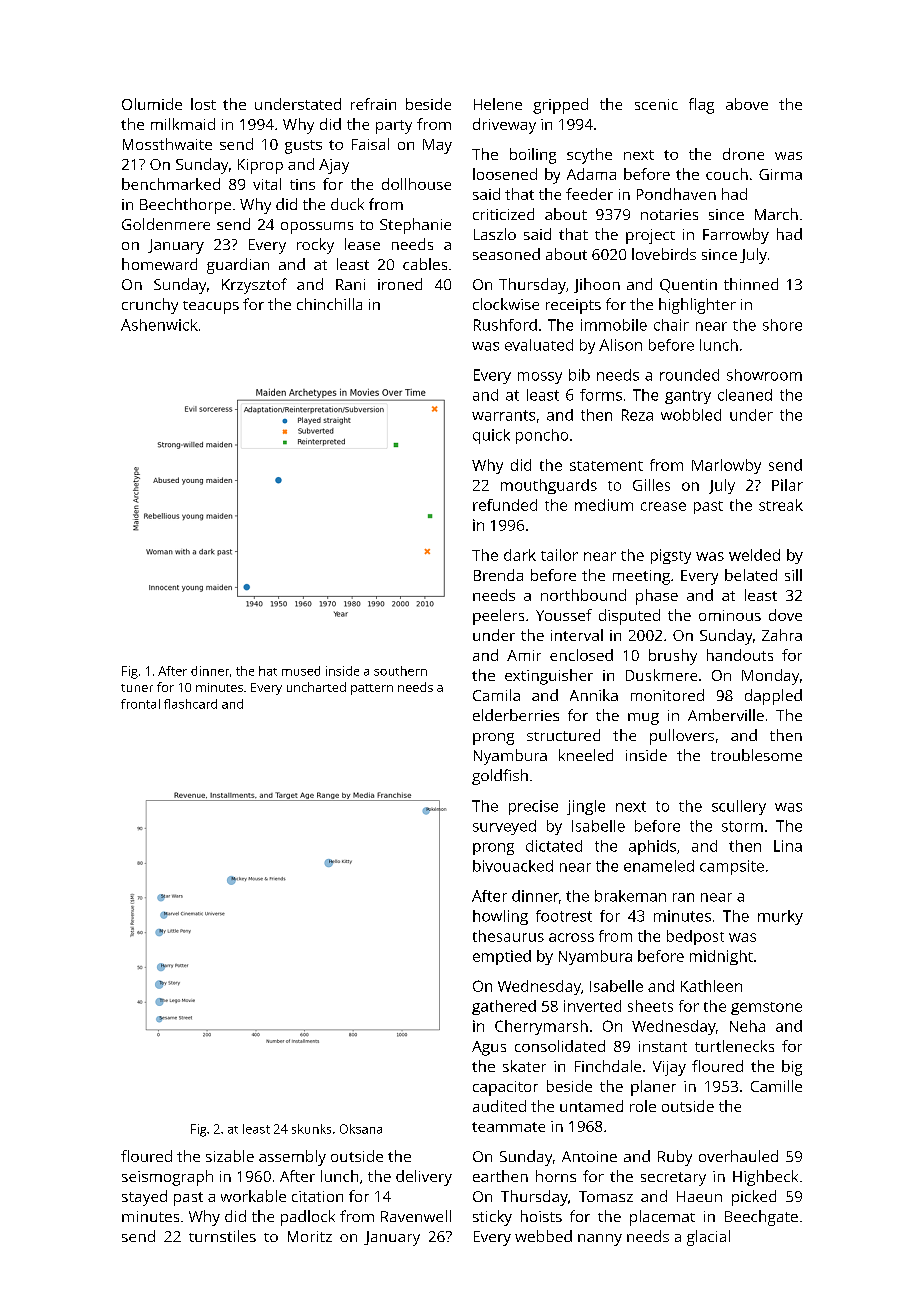 This image has width=924, height=1308. Describe the element at coordinates (505, 505) in the image. I see `refunded` at that location.
